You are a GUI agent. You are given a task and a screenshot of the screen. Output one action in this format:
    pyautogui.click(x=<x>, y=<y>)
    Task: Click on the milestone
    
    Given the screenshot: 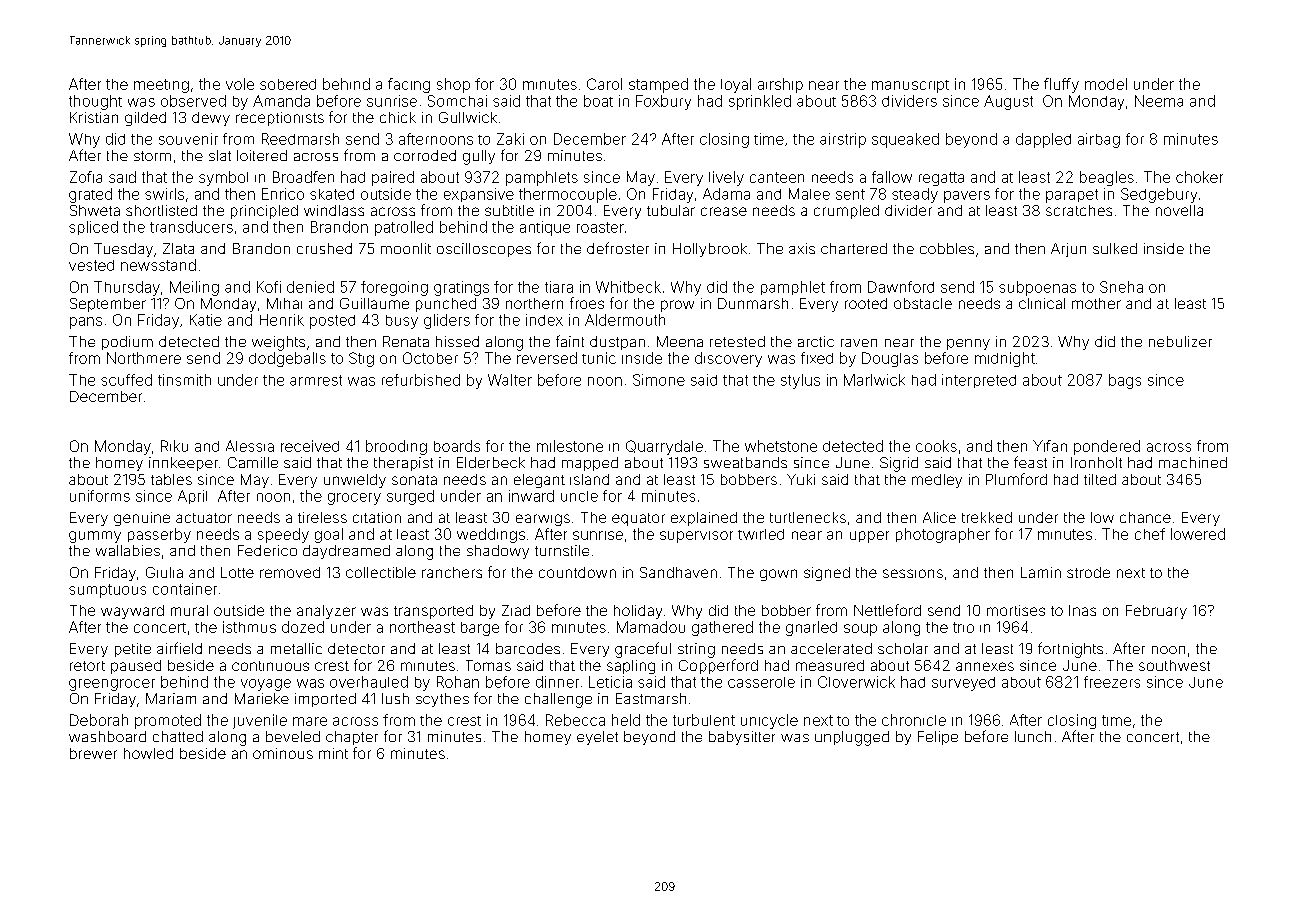 What is the action you would take?
    pyautogui.click(x=570, y=446)
